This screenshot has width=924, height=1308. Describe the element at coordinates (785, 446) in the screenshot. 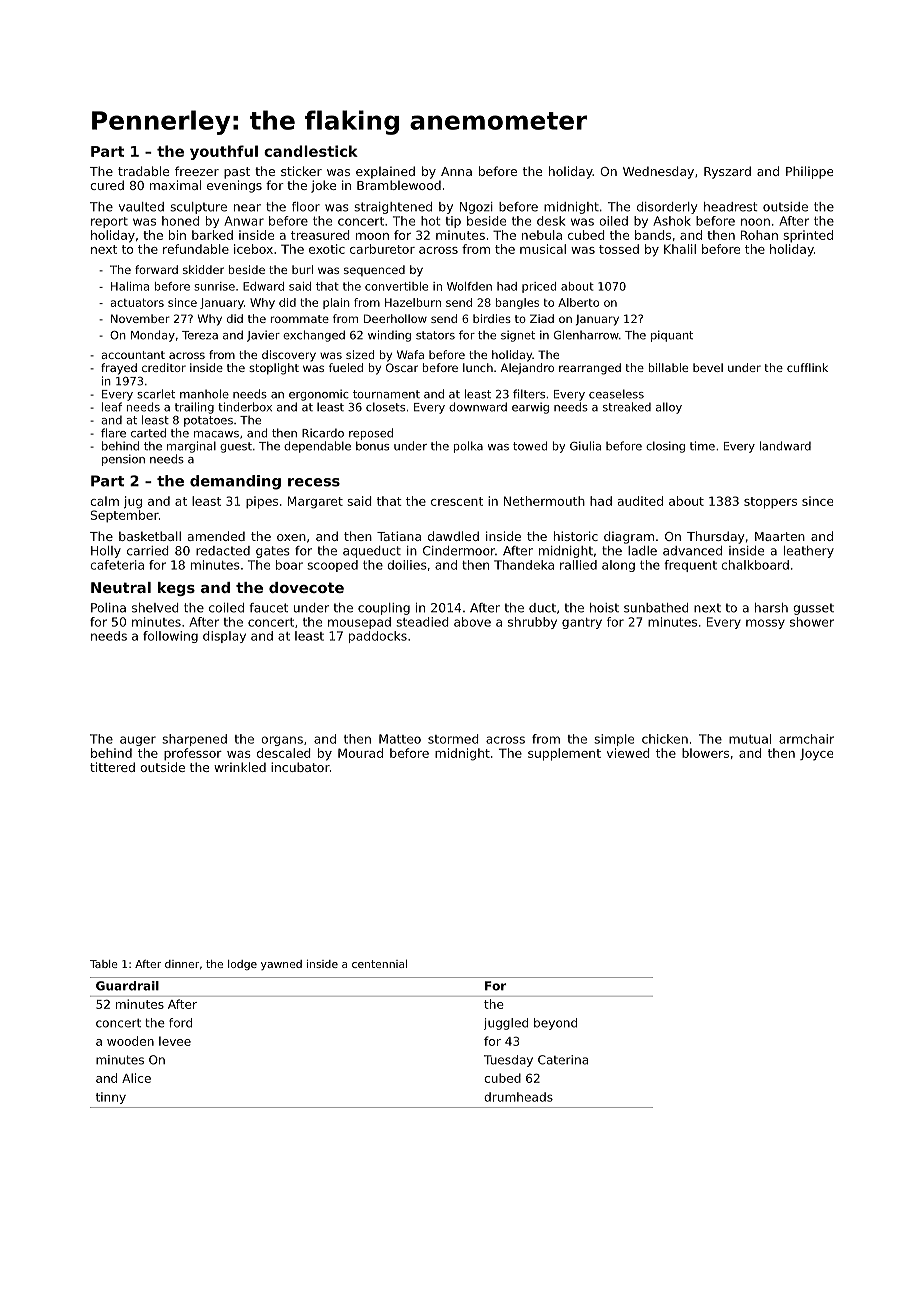

I see `landward` at that location.
